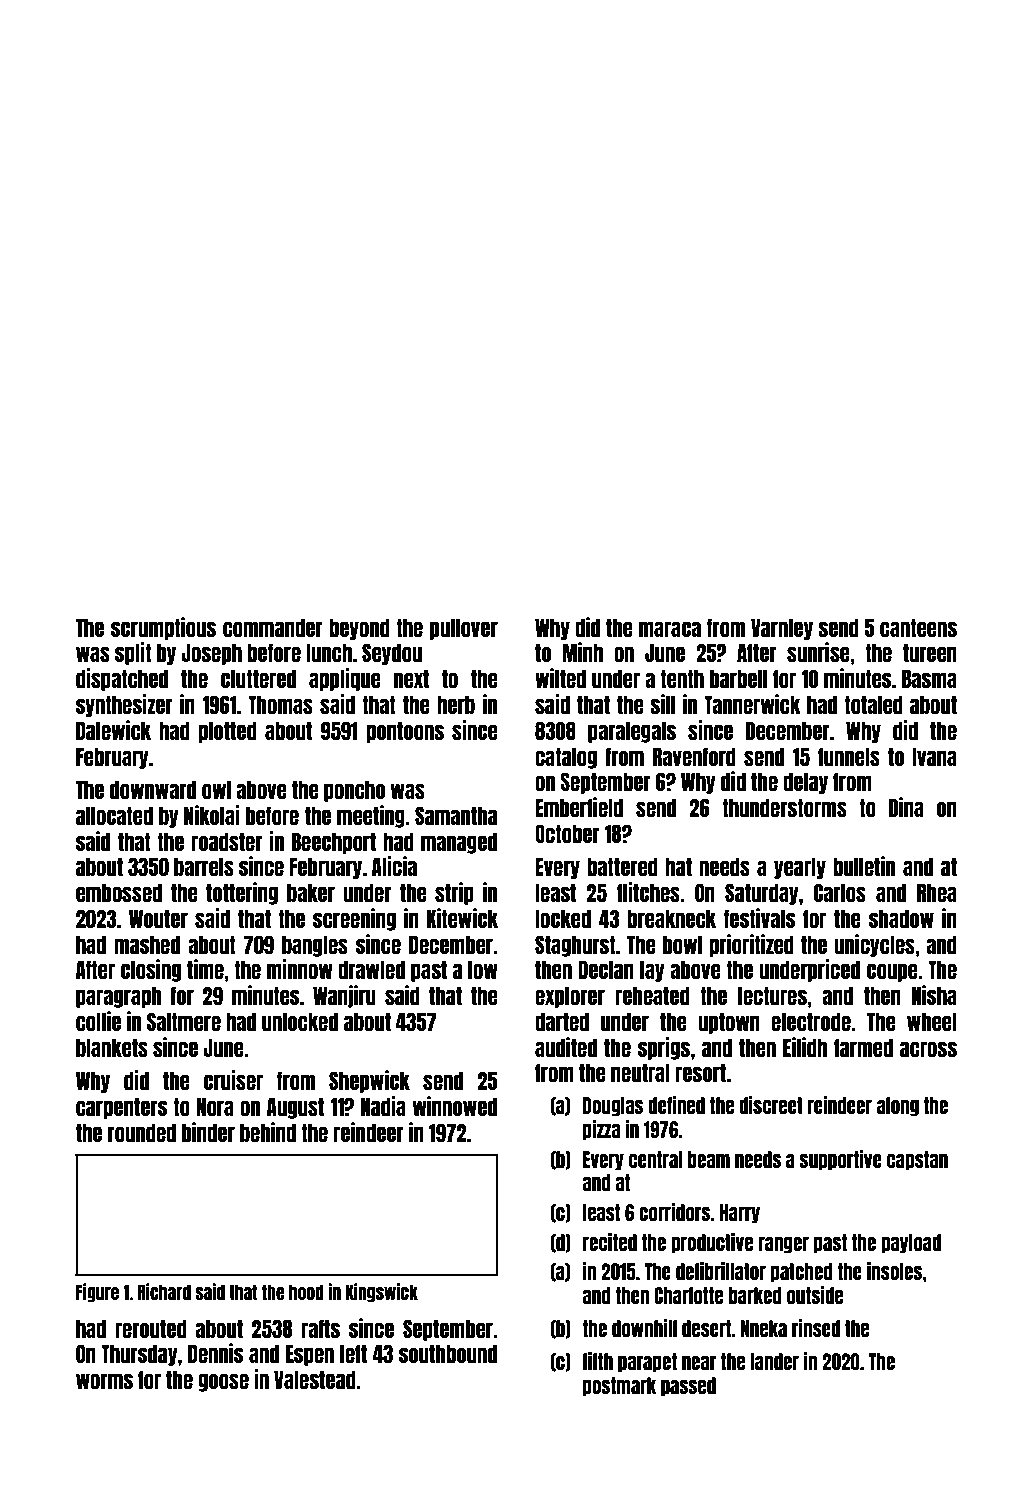 The width and height of the image is (1033, 1496). I want to click on Dina, so click(906, 807).
